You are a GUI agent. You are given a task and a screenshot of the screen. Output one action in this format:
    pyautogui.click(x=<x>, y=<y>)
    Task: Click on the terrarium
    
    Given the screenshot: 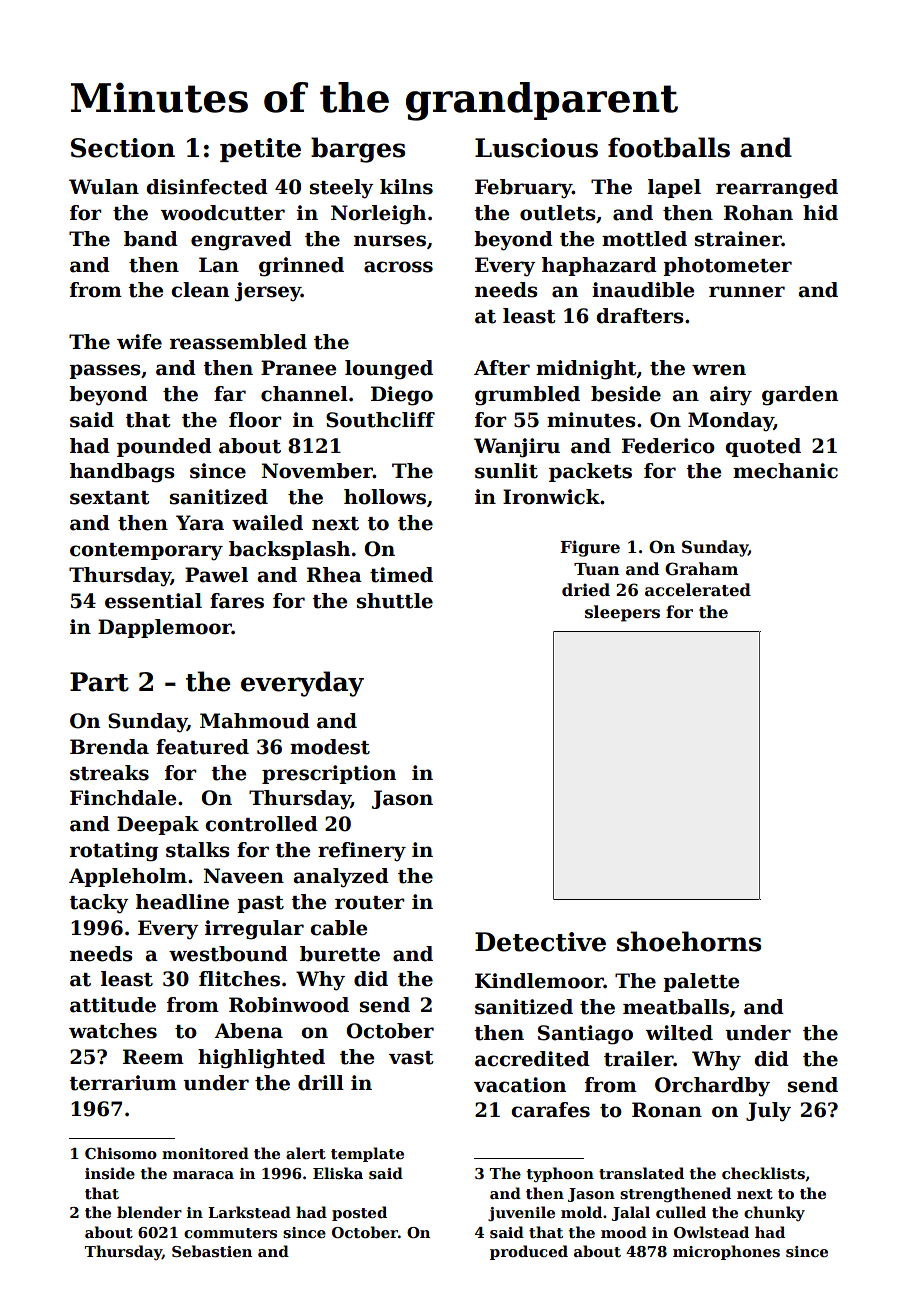 What is the action you would take?
    pyautogui.click(x=123, y=1083)
